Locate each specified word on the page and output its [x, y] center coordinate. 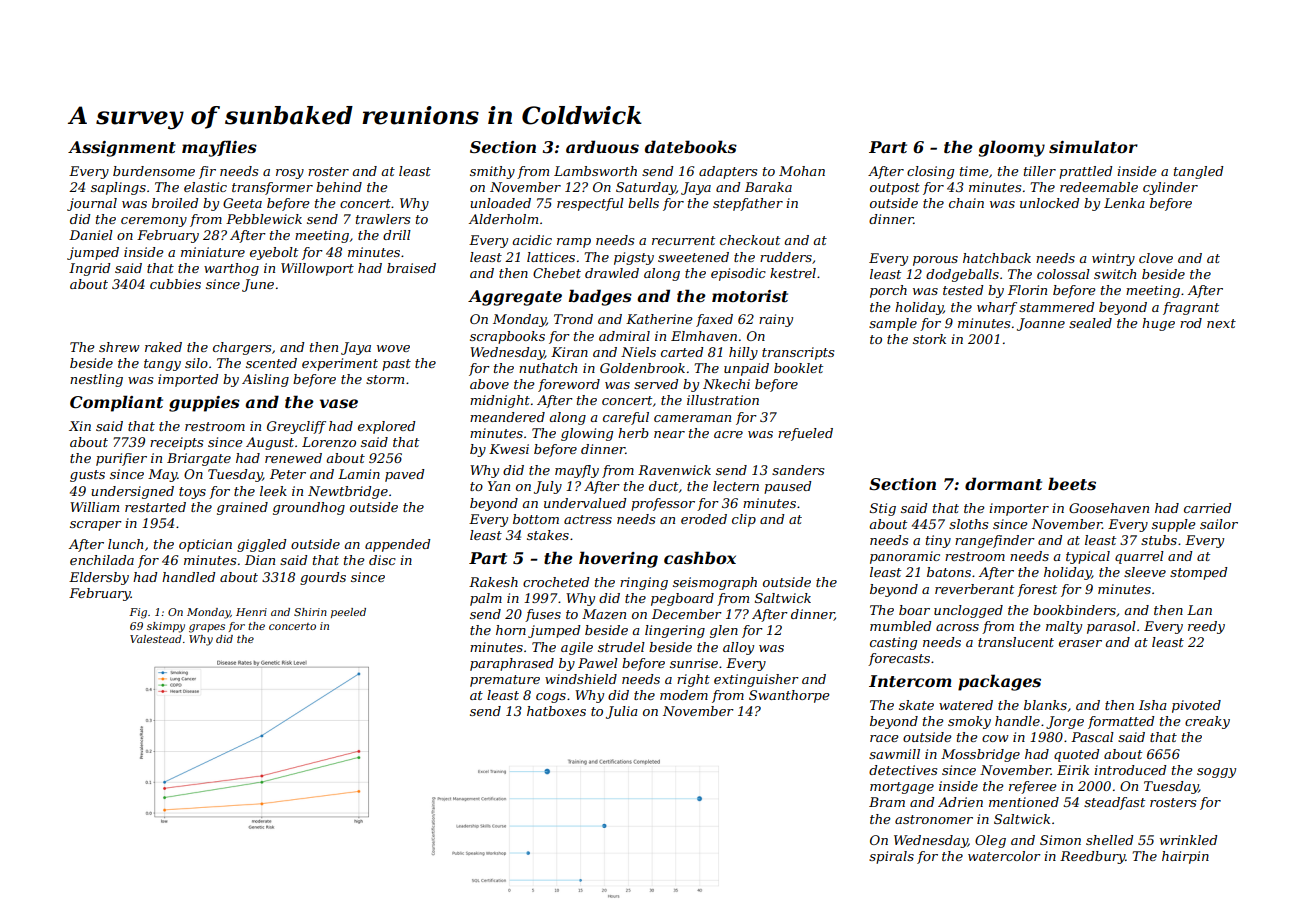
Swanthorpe [789, 696]
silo [196, 363]
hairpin [1185, 857]
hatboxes [556, 711]
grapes [207, 628]
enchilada [102, 560]
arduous [602, 146]
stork [929, 339]
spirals [891, 857]
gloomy [1011, 148]
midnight [500, 401]
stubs [1159, 540]
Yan [499, 486]
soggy [1216, 773]
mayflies [219, 148]
